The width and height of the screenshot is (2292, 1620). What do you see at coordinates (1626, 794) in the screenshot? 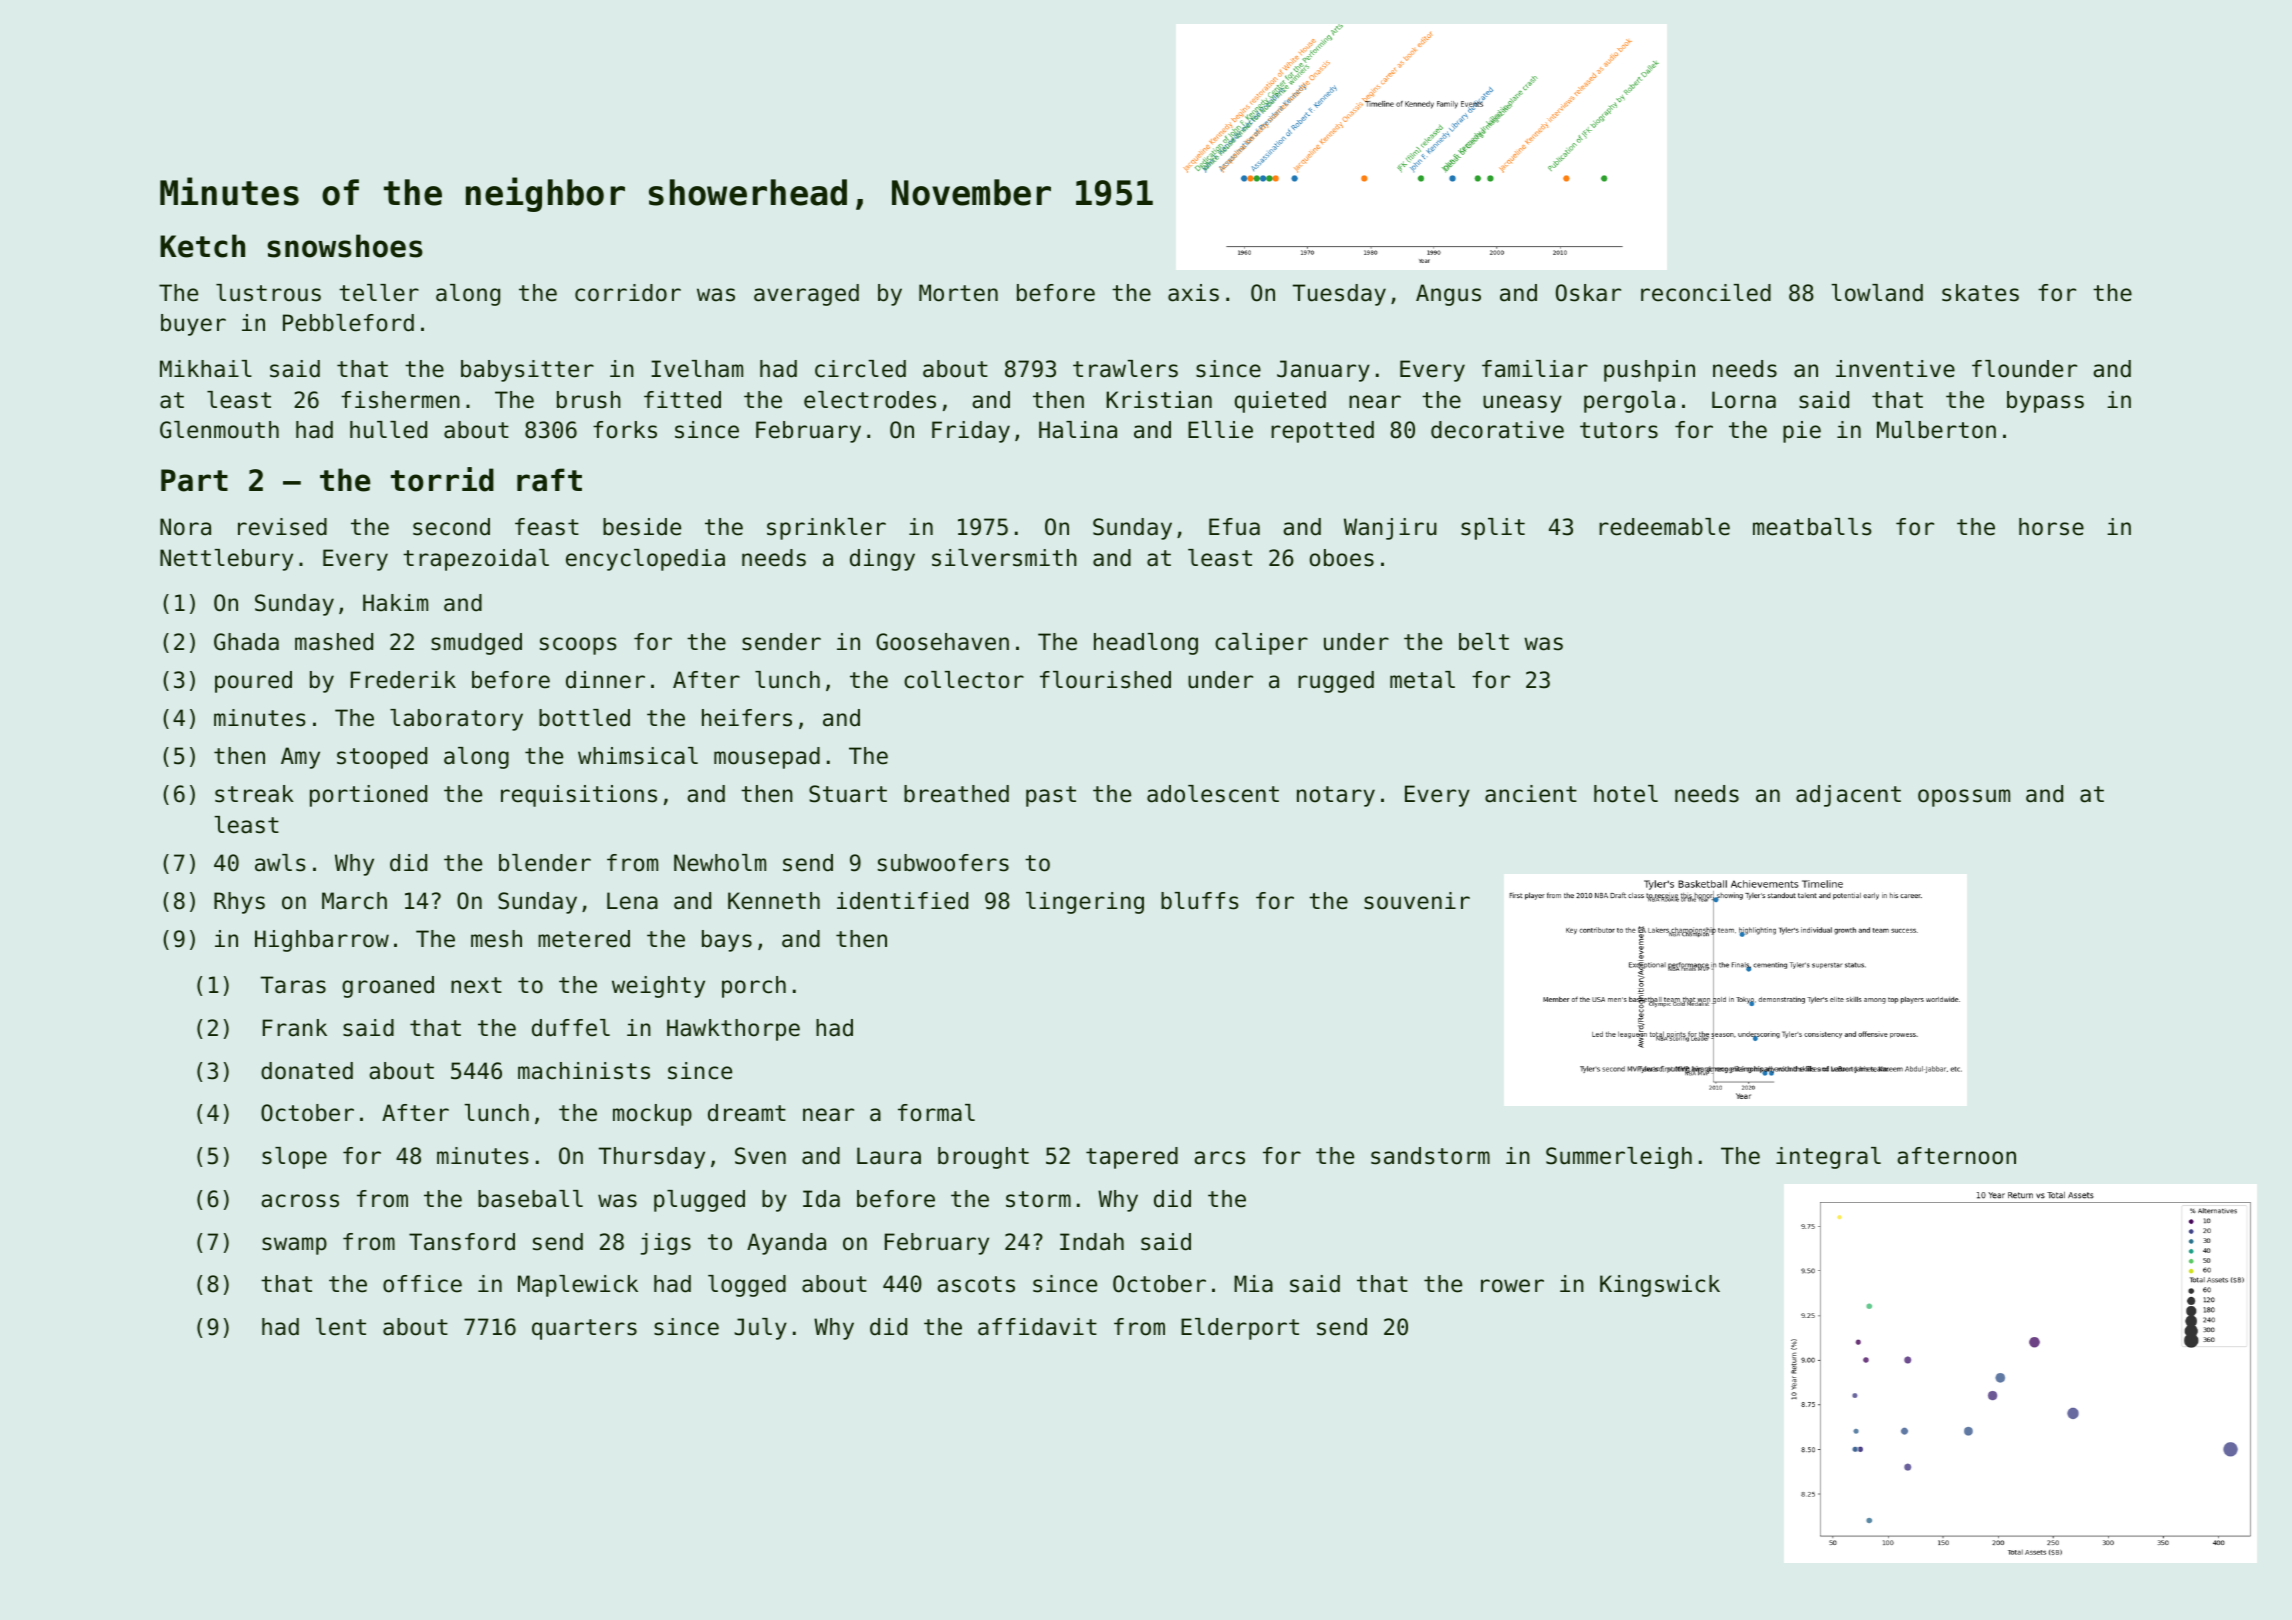
I see `hotel` at bounding box center [1626, 794].
